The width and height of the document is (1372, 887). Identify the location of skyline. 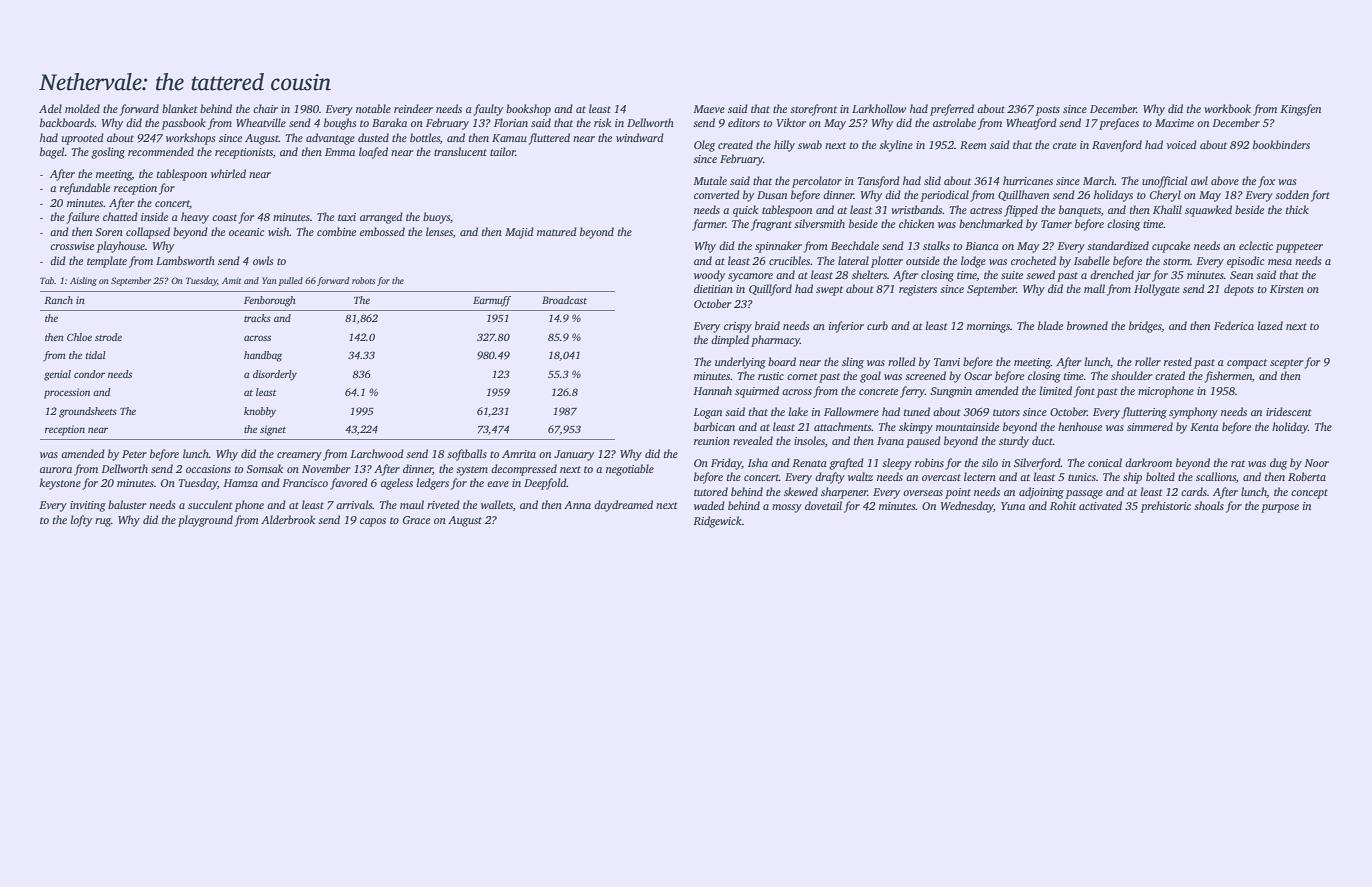
(896, 146).
